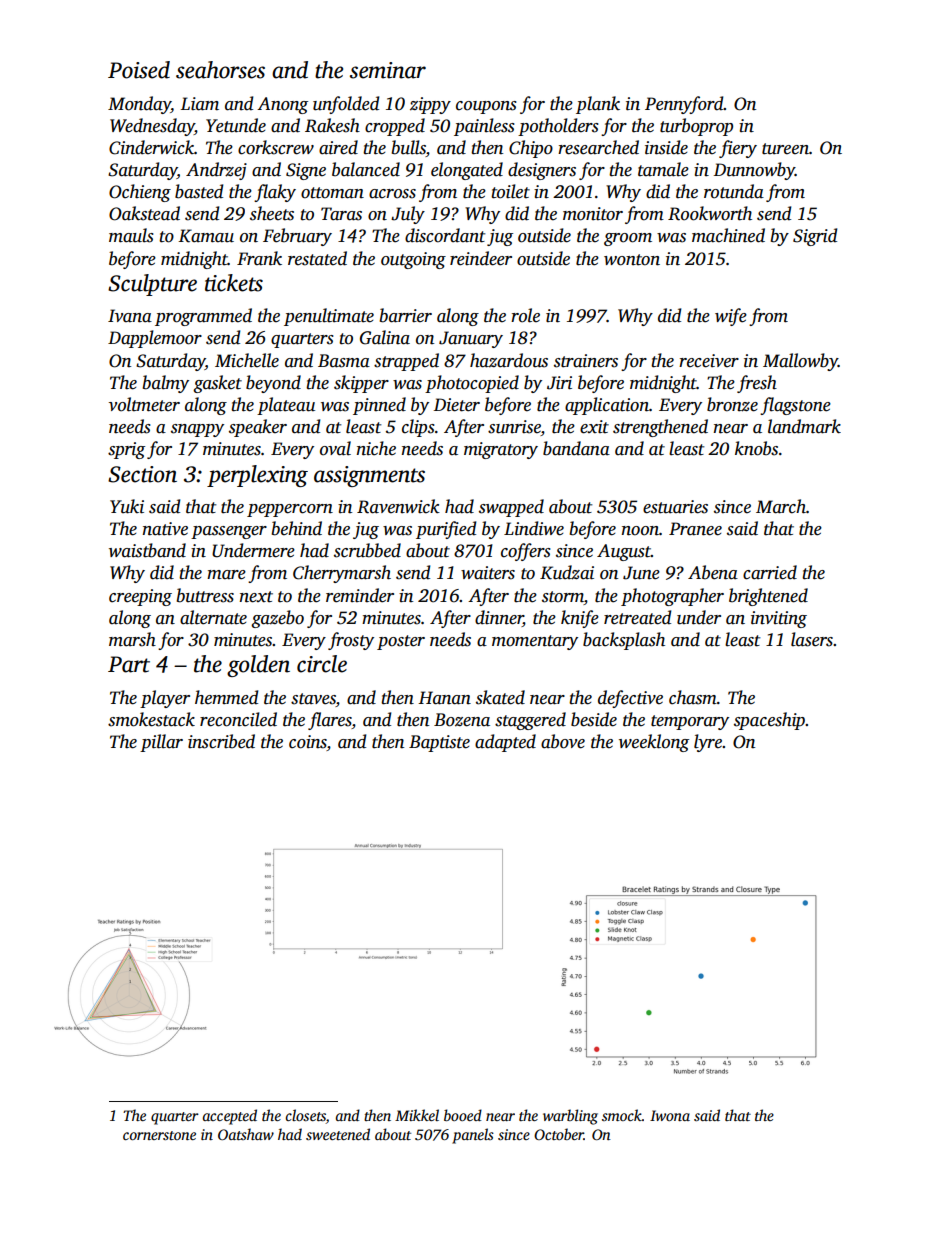 The height and width of the screenshot is (1233, 952). Describe the element at coordinates (488, 573) in the screenshot. I see `waiters` at that location.
